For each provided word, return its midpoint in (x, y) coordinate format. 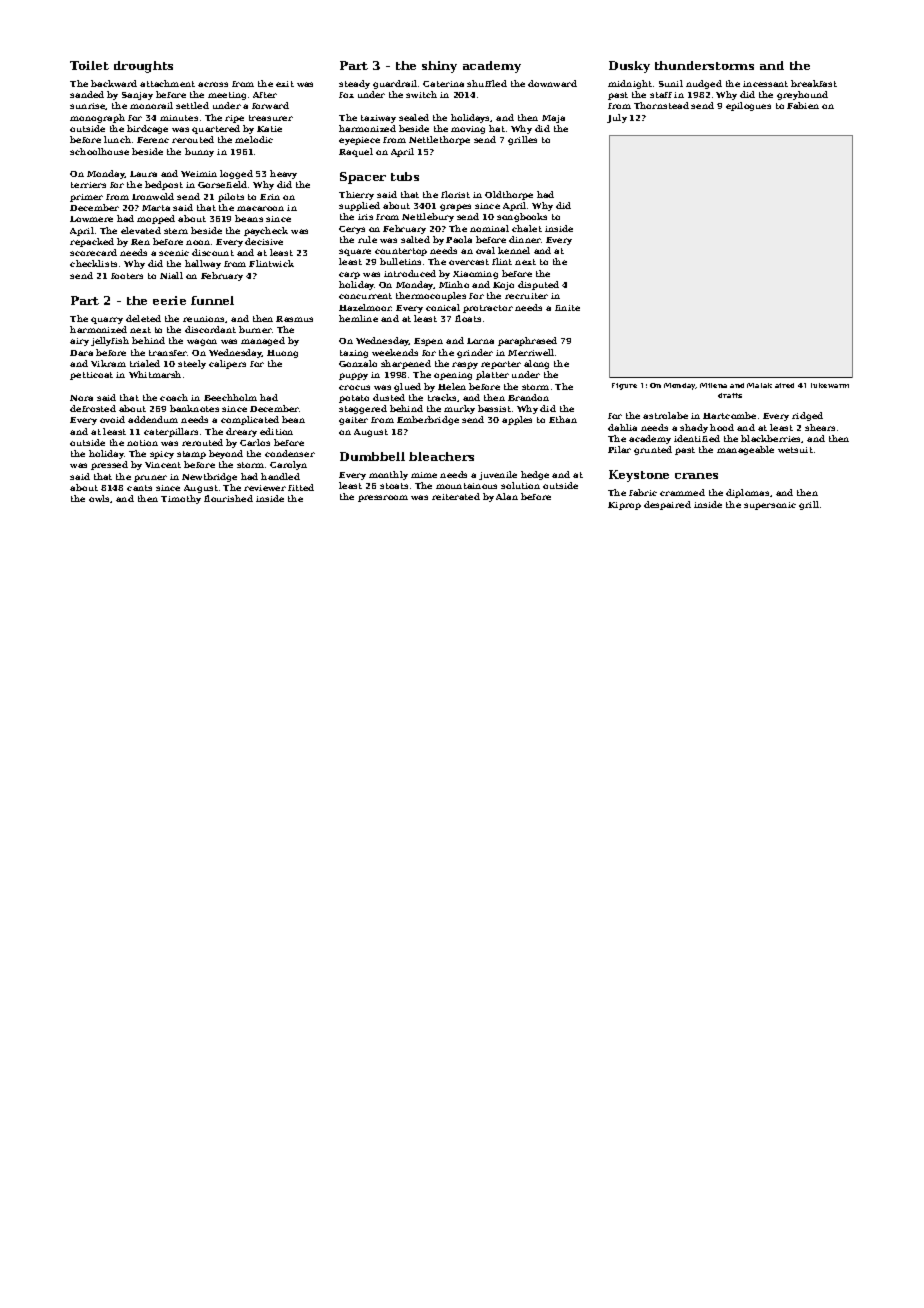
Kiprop (624, 506)
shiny (439, 67)
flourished (228, 498)
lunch (117, 139)
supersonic (770, 506)
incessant (765, 84)
